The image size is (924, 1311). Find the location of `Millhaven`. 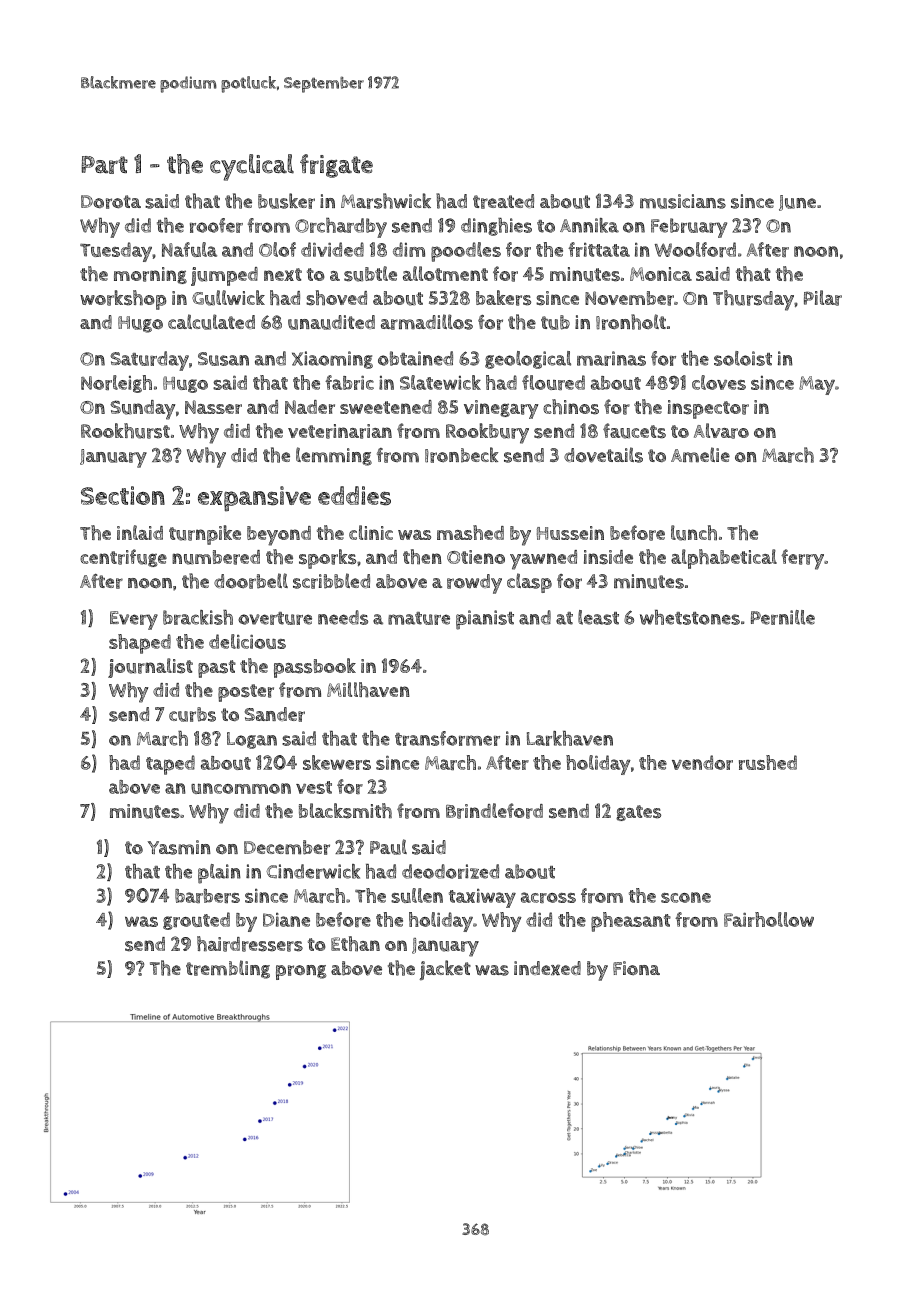

Millhaven is located at coordinates (368, 690).
